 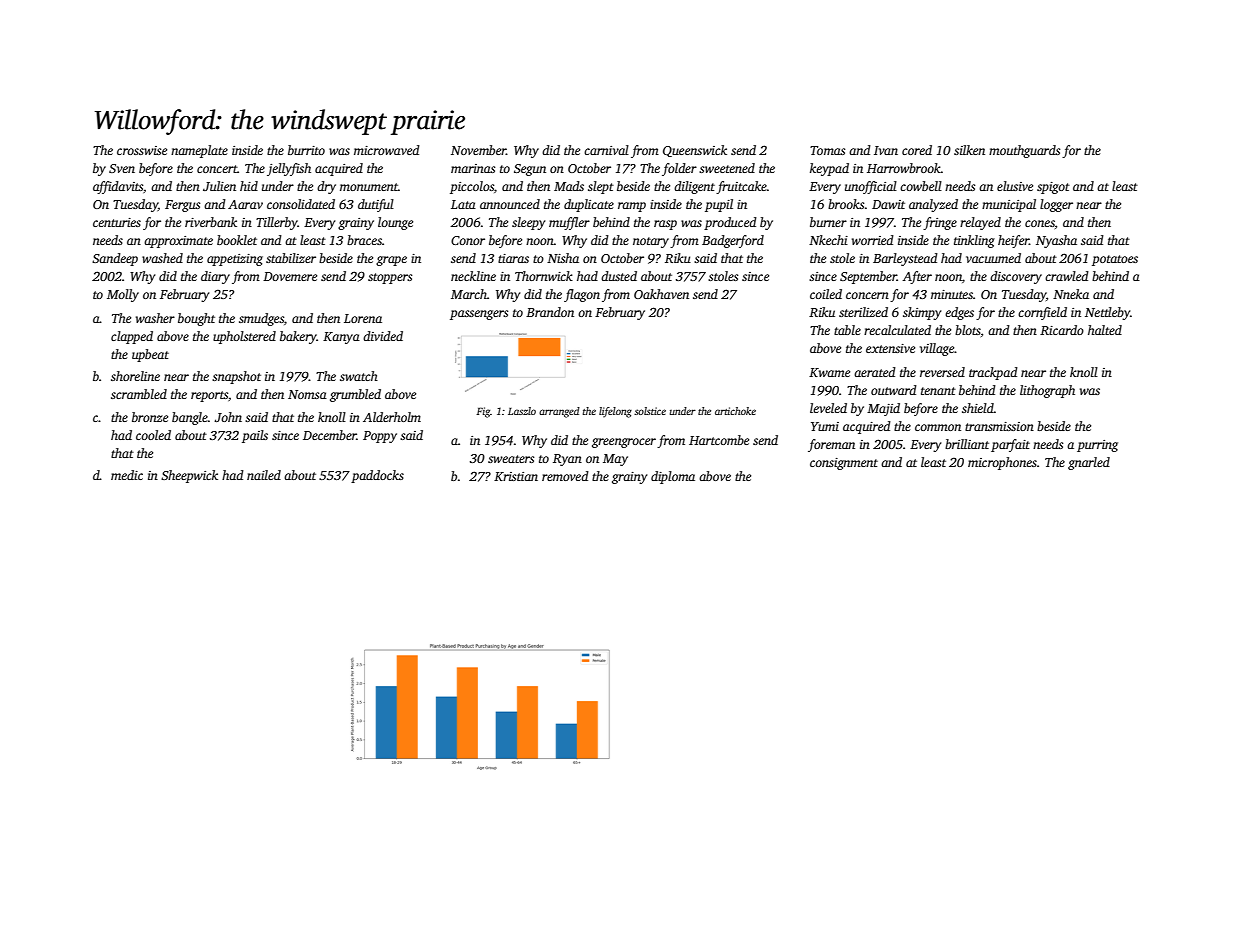 I want to click on Sheepwick, so click(x=189, y=476).
